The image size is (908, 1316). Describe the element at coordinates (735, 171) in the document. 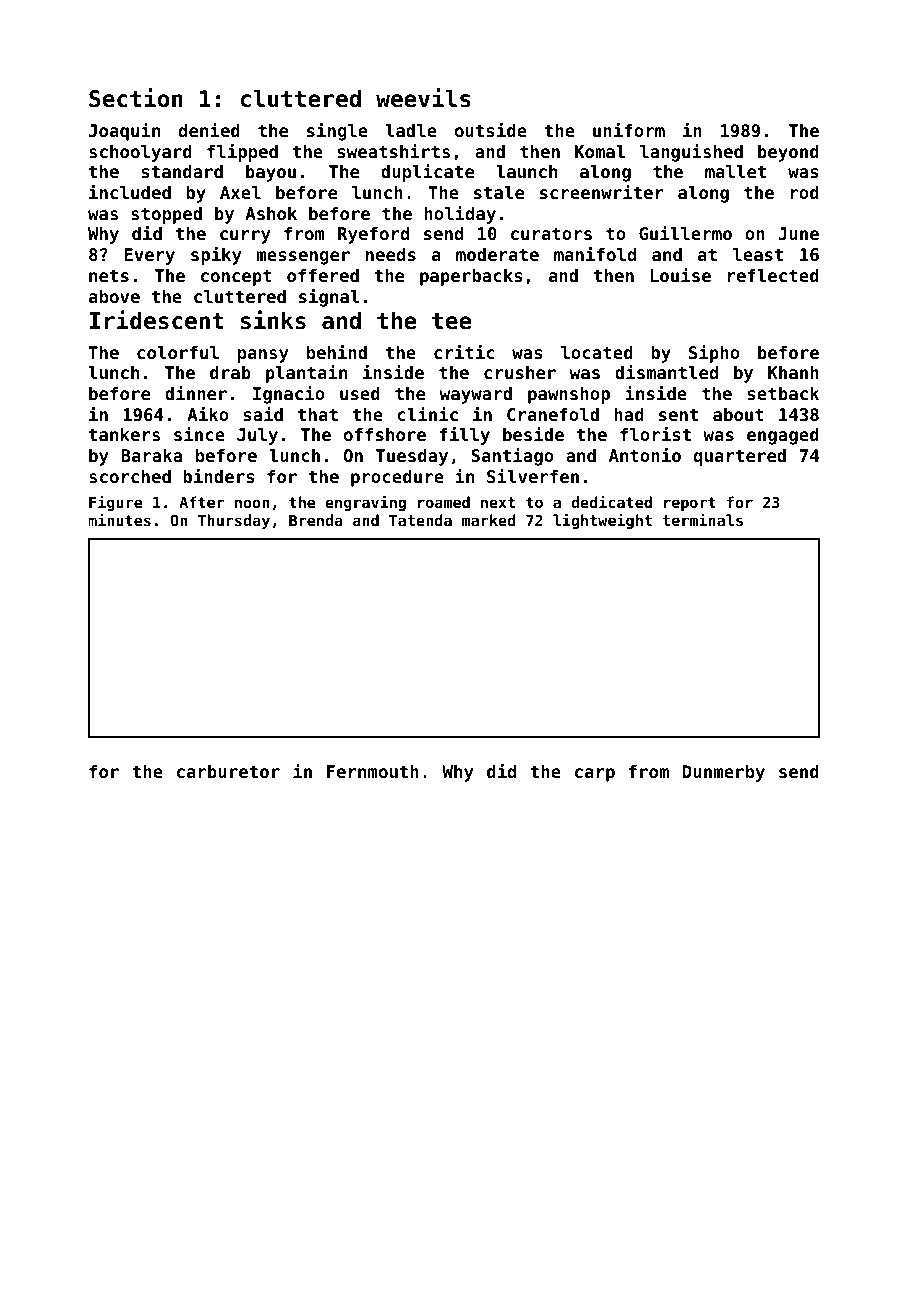

I see `mallet` at that location.
